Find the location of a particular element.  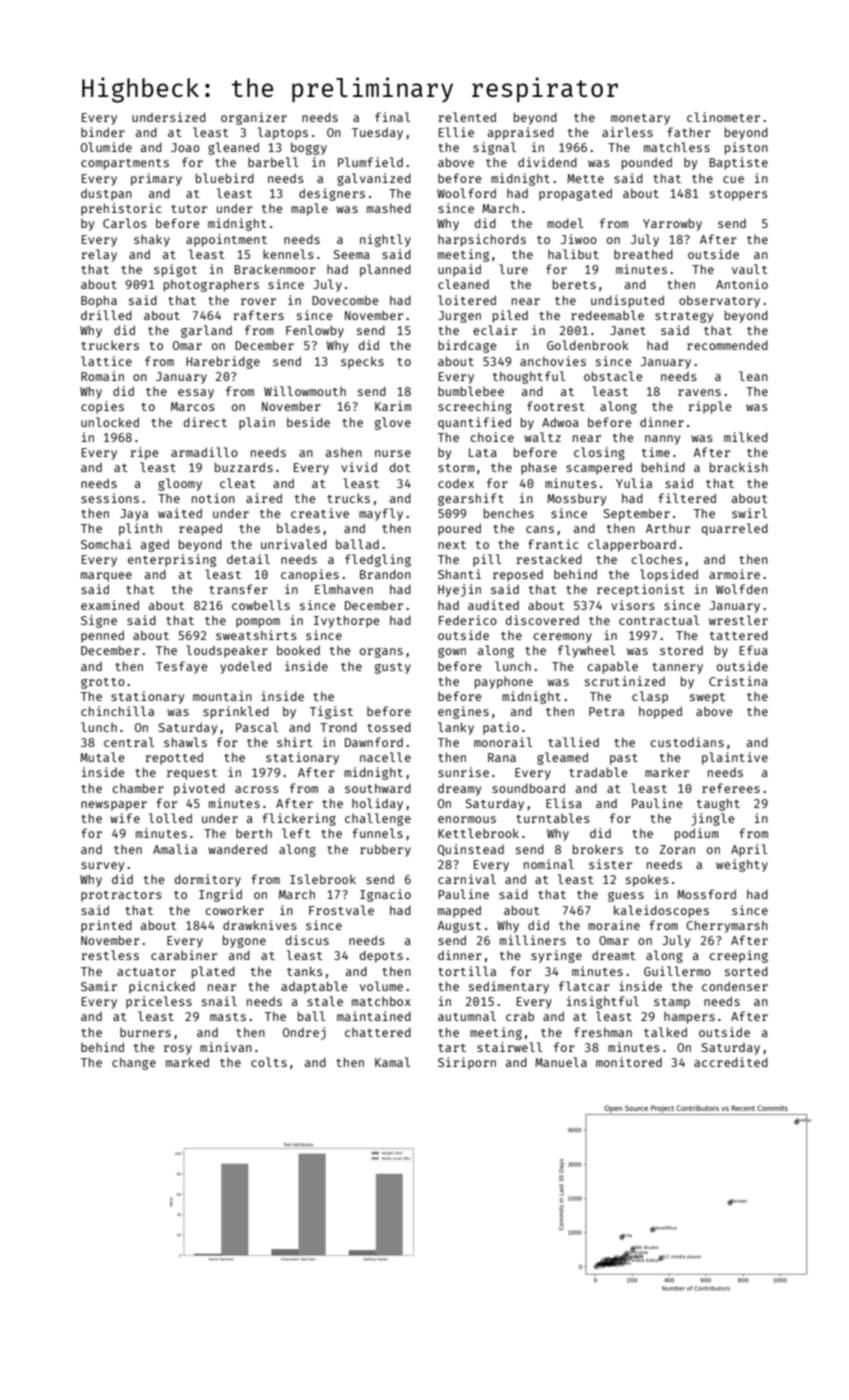

monetary is located at coordinates (640, 119).
